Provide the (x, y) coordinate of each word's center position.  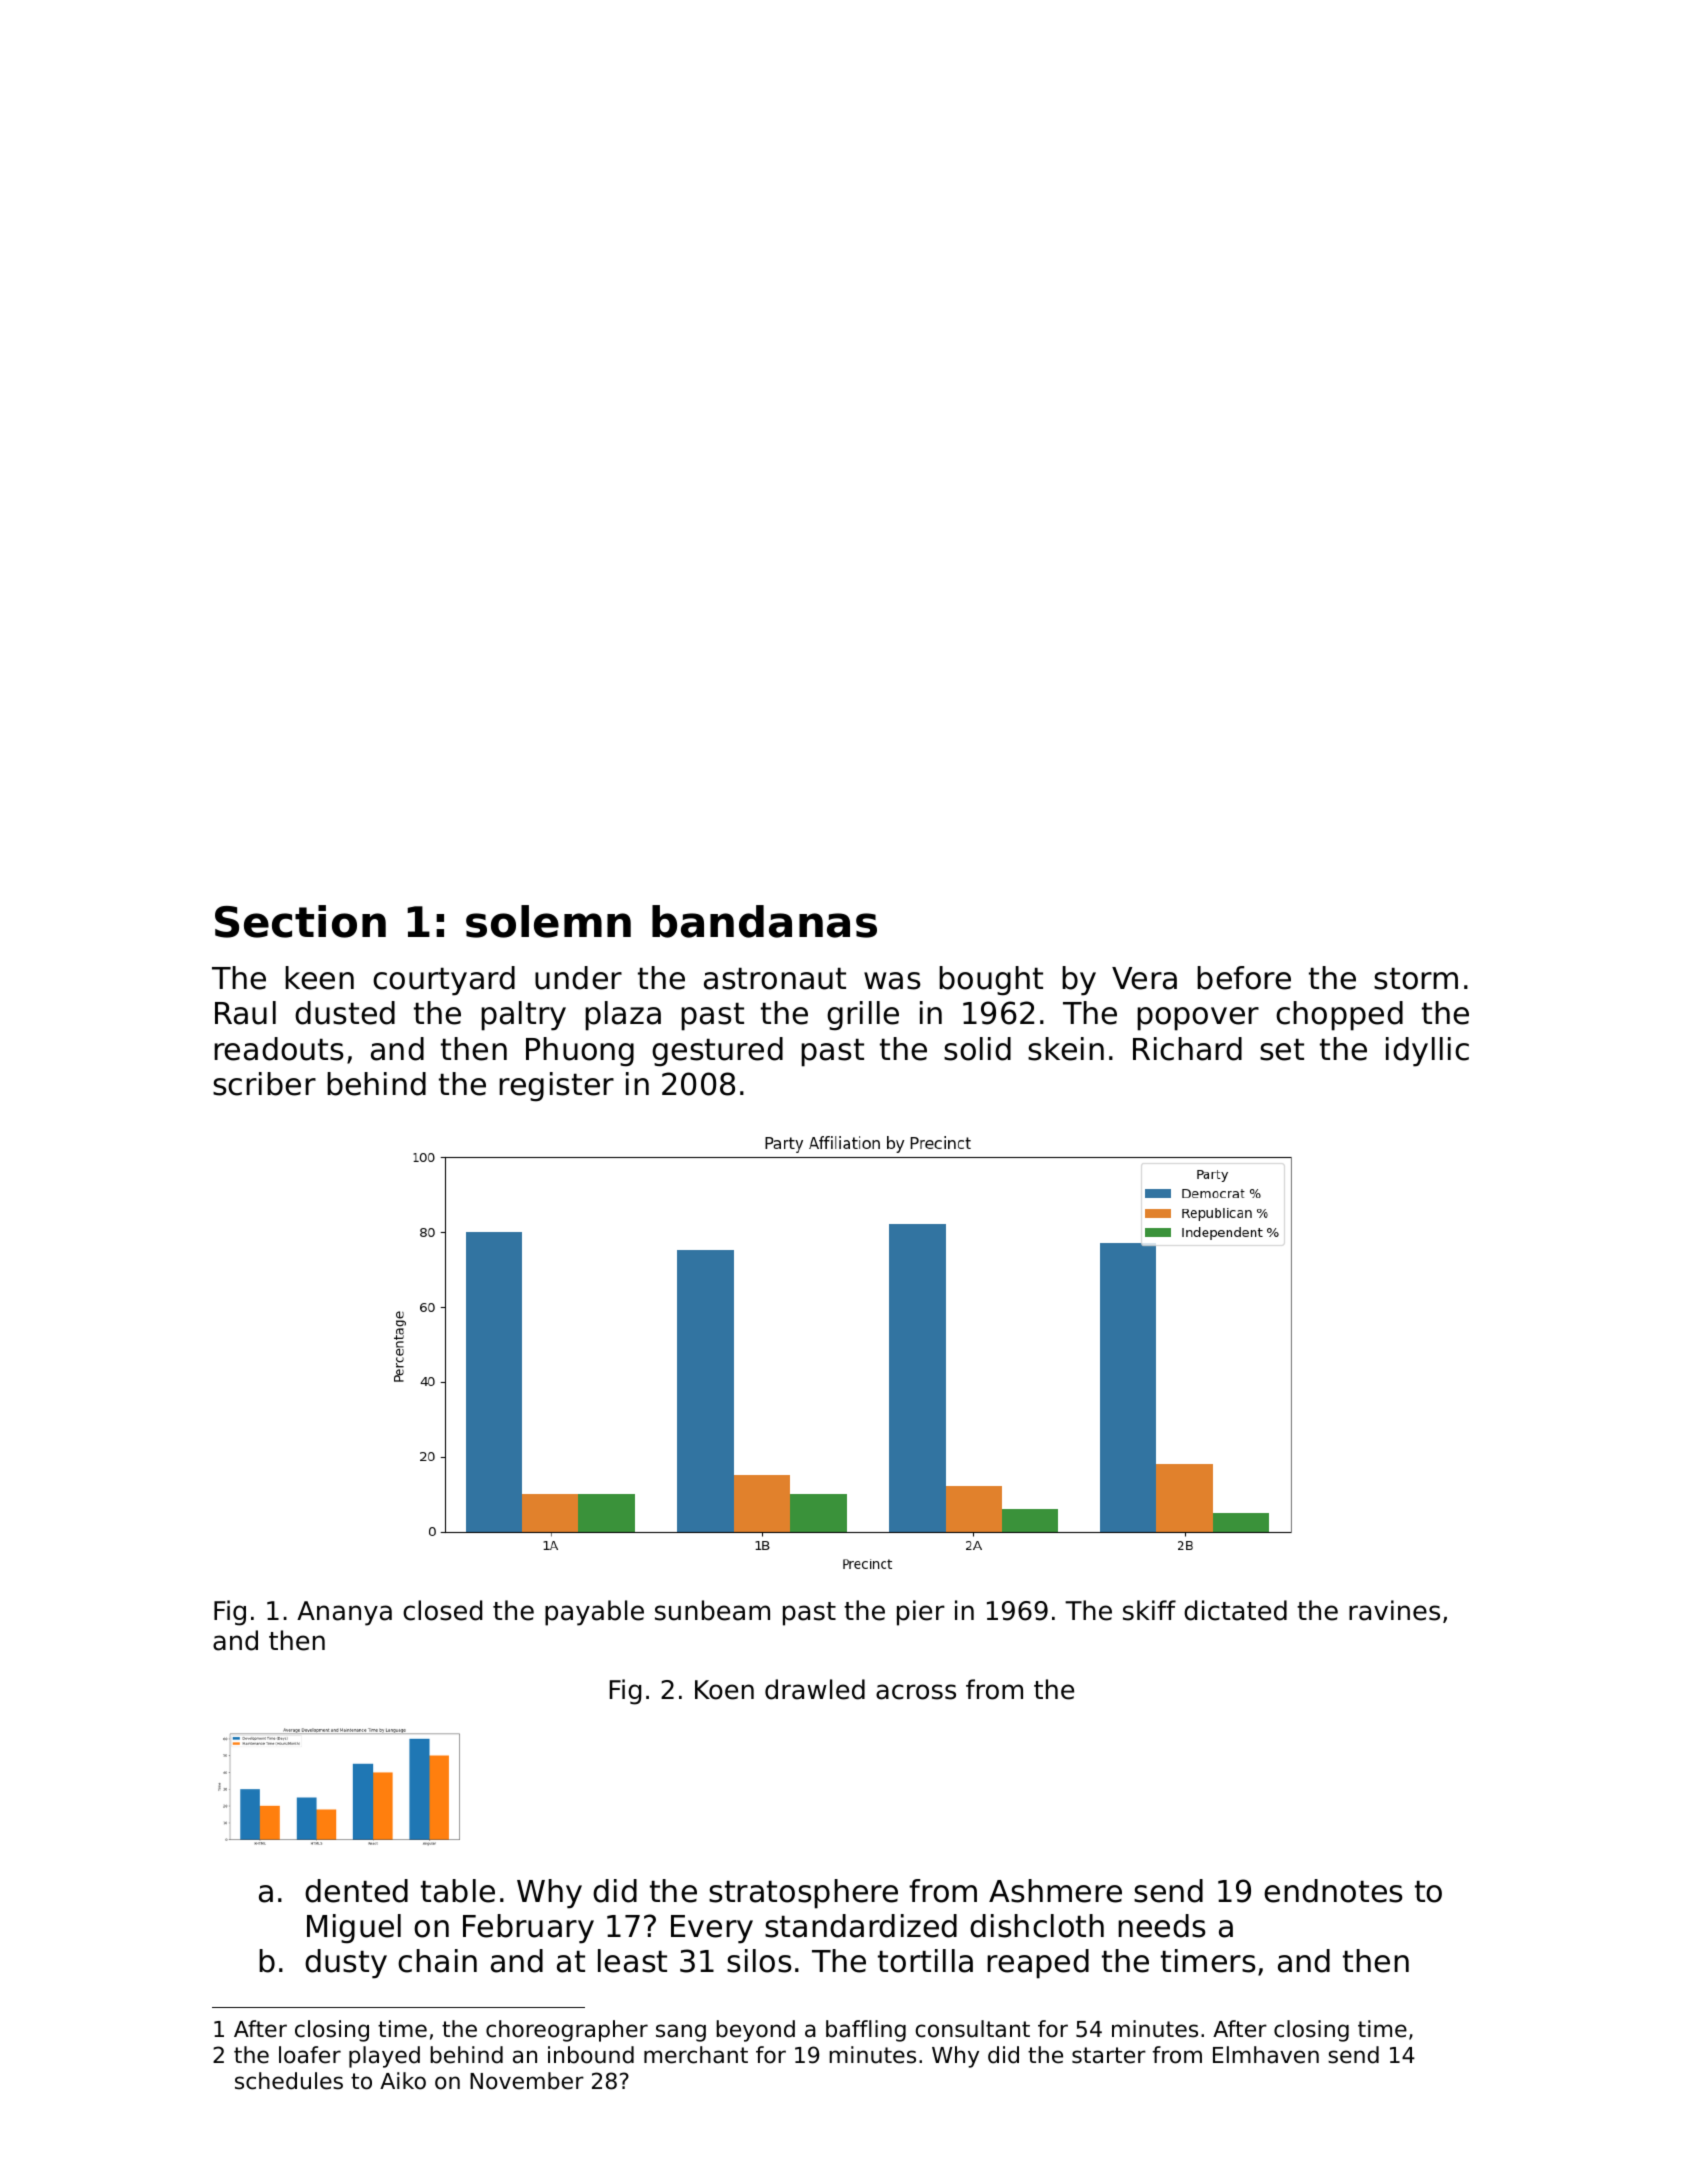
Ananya (344, 1613)
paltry (523, 1016)
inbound (591, 2055)
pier (921, 1613)
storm (1416, 979)
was (892, 981)
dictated (1235, 1610)
